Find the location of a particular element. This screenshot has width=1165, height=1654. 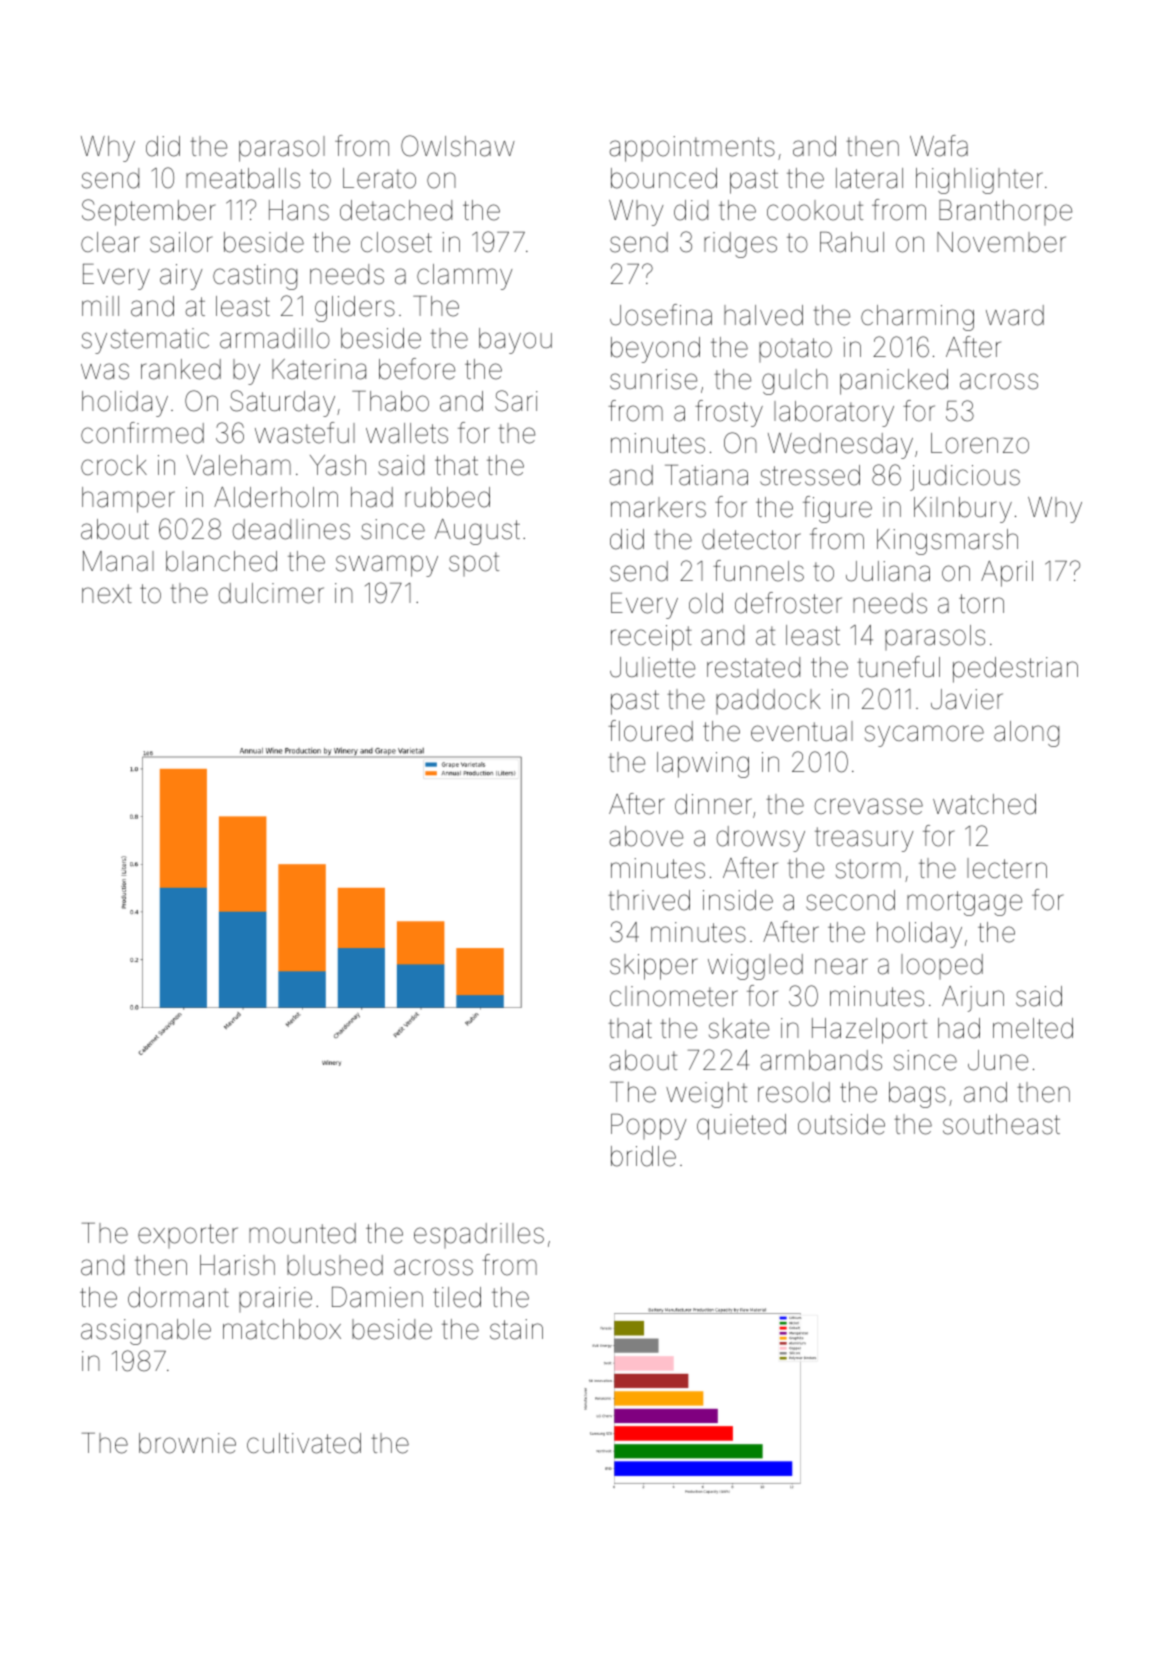

tiled is located at coordinates (457, 1297).
